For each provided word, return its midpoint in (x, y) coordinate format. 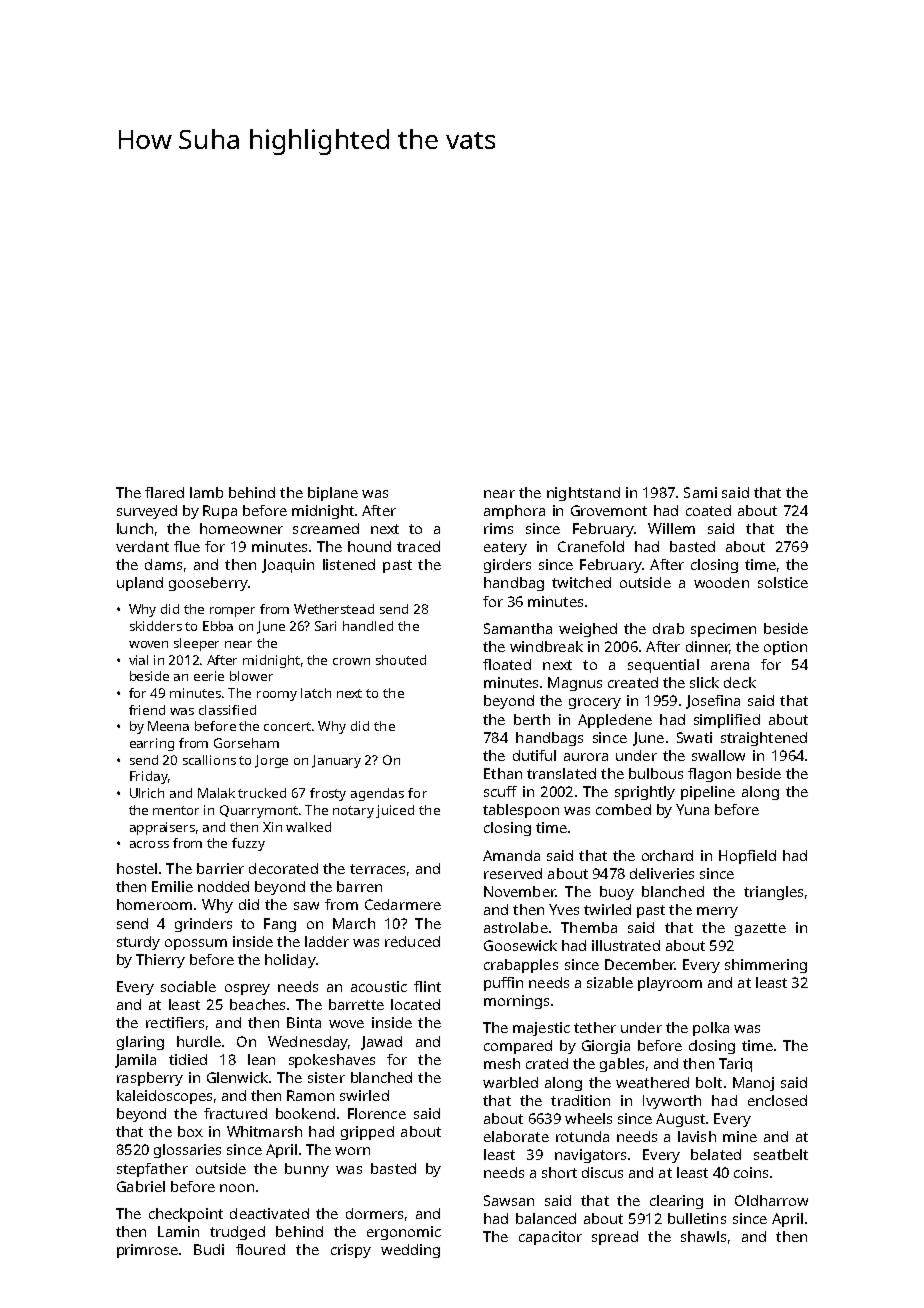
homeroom (154, 904)
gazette (760, 929)
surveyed (147, 512)
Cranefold (591, 546)
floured (260, 1249)
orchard (667, 855)
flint (427, 986)
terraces (377, 869)
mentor (176, 810)
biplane (333, 494)
